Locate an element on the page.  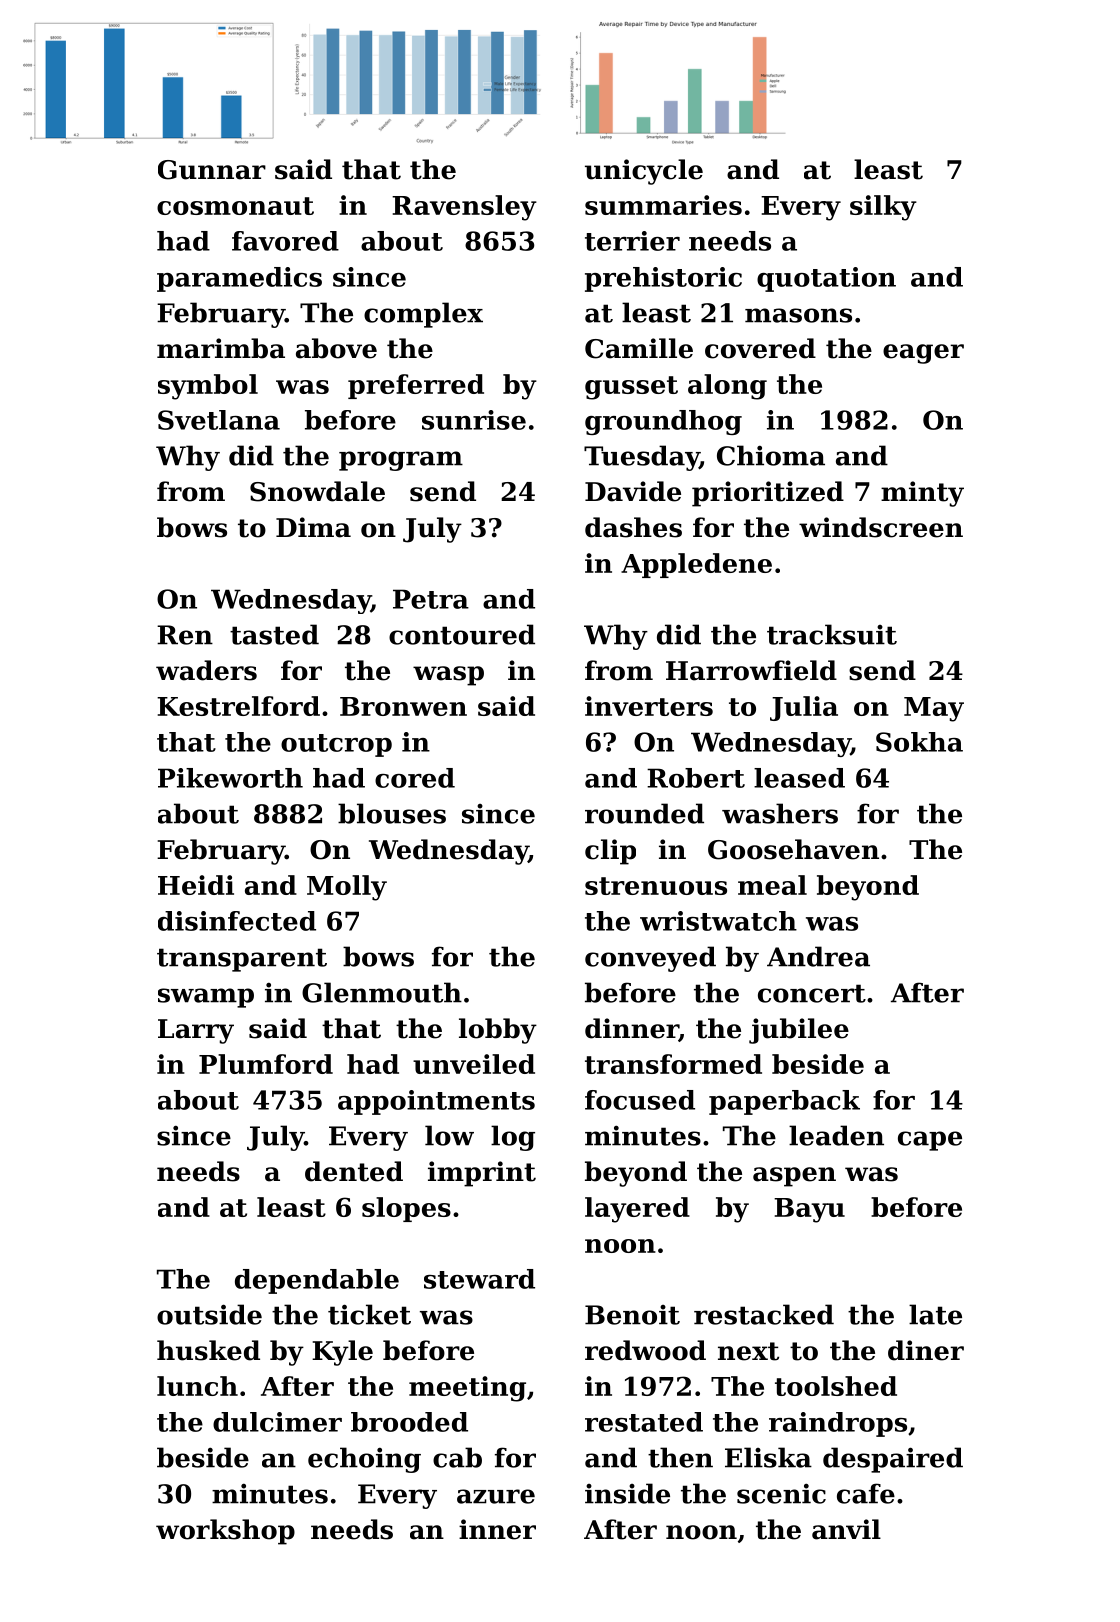
Plumford is located at coordinates (266, 1064).
